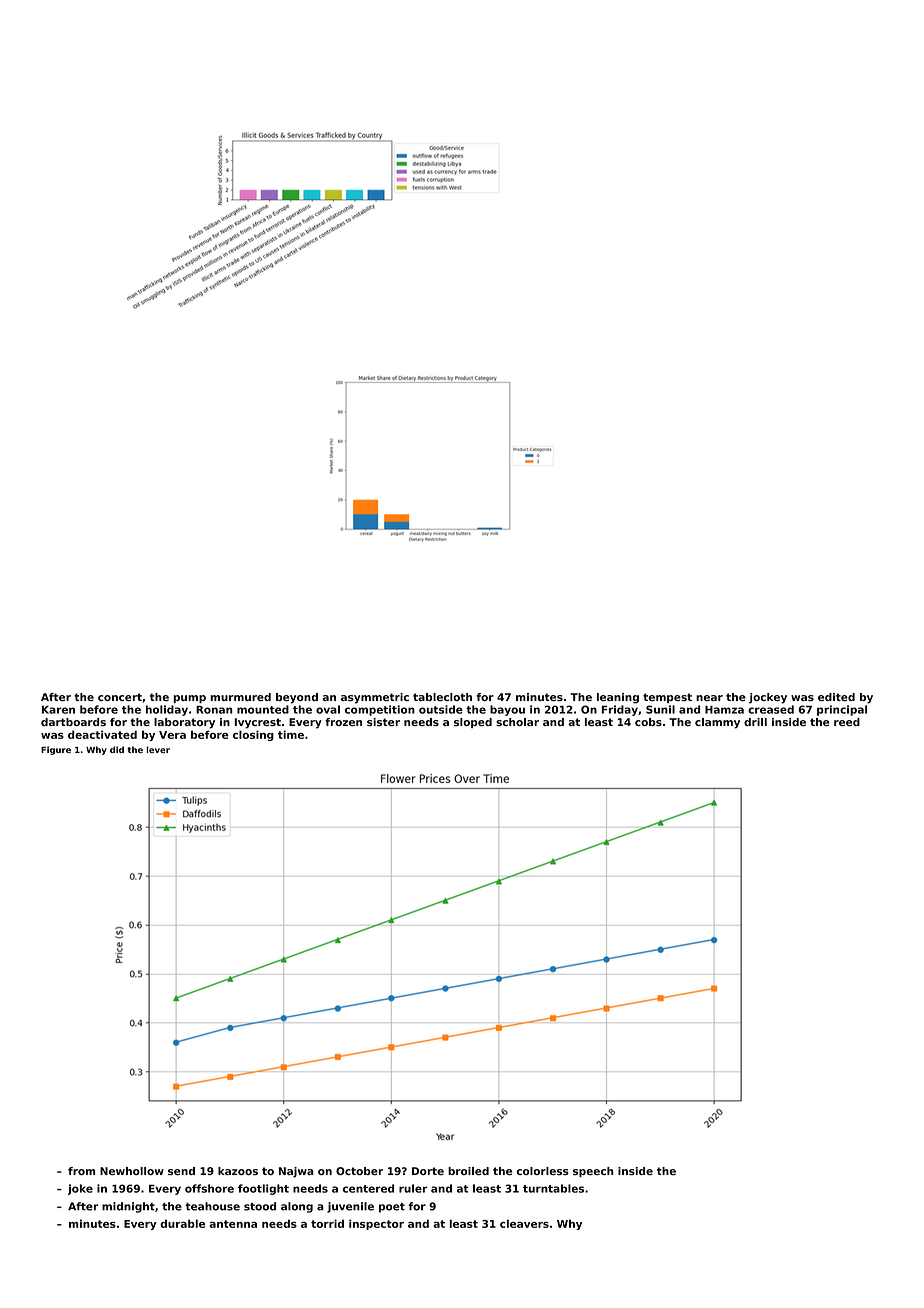 The width and height of the image is (924, 1308). What do you see at coordinates (524, 1223) in the image?
I see `cleavers` at bounding box center [524, 1223].
